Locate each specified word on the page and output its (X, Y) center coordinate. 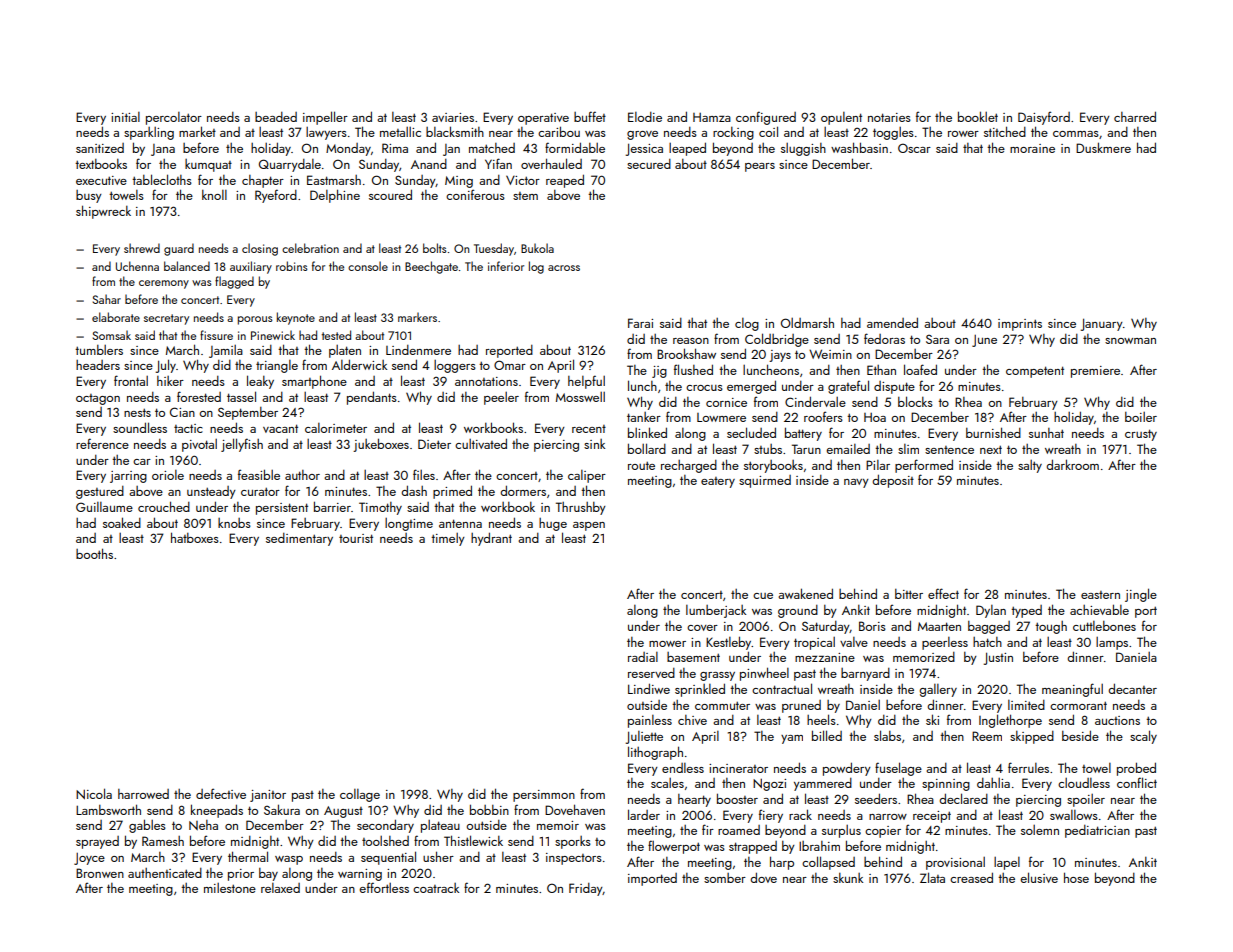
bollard (647, 448)
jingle (1141, 595)
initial (125, 117)
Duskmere (1103, 147)
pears (760, 167)
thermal (248, 856)
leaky (260, 382)
